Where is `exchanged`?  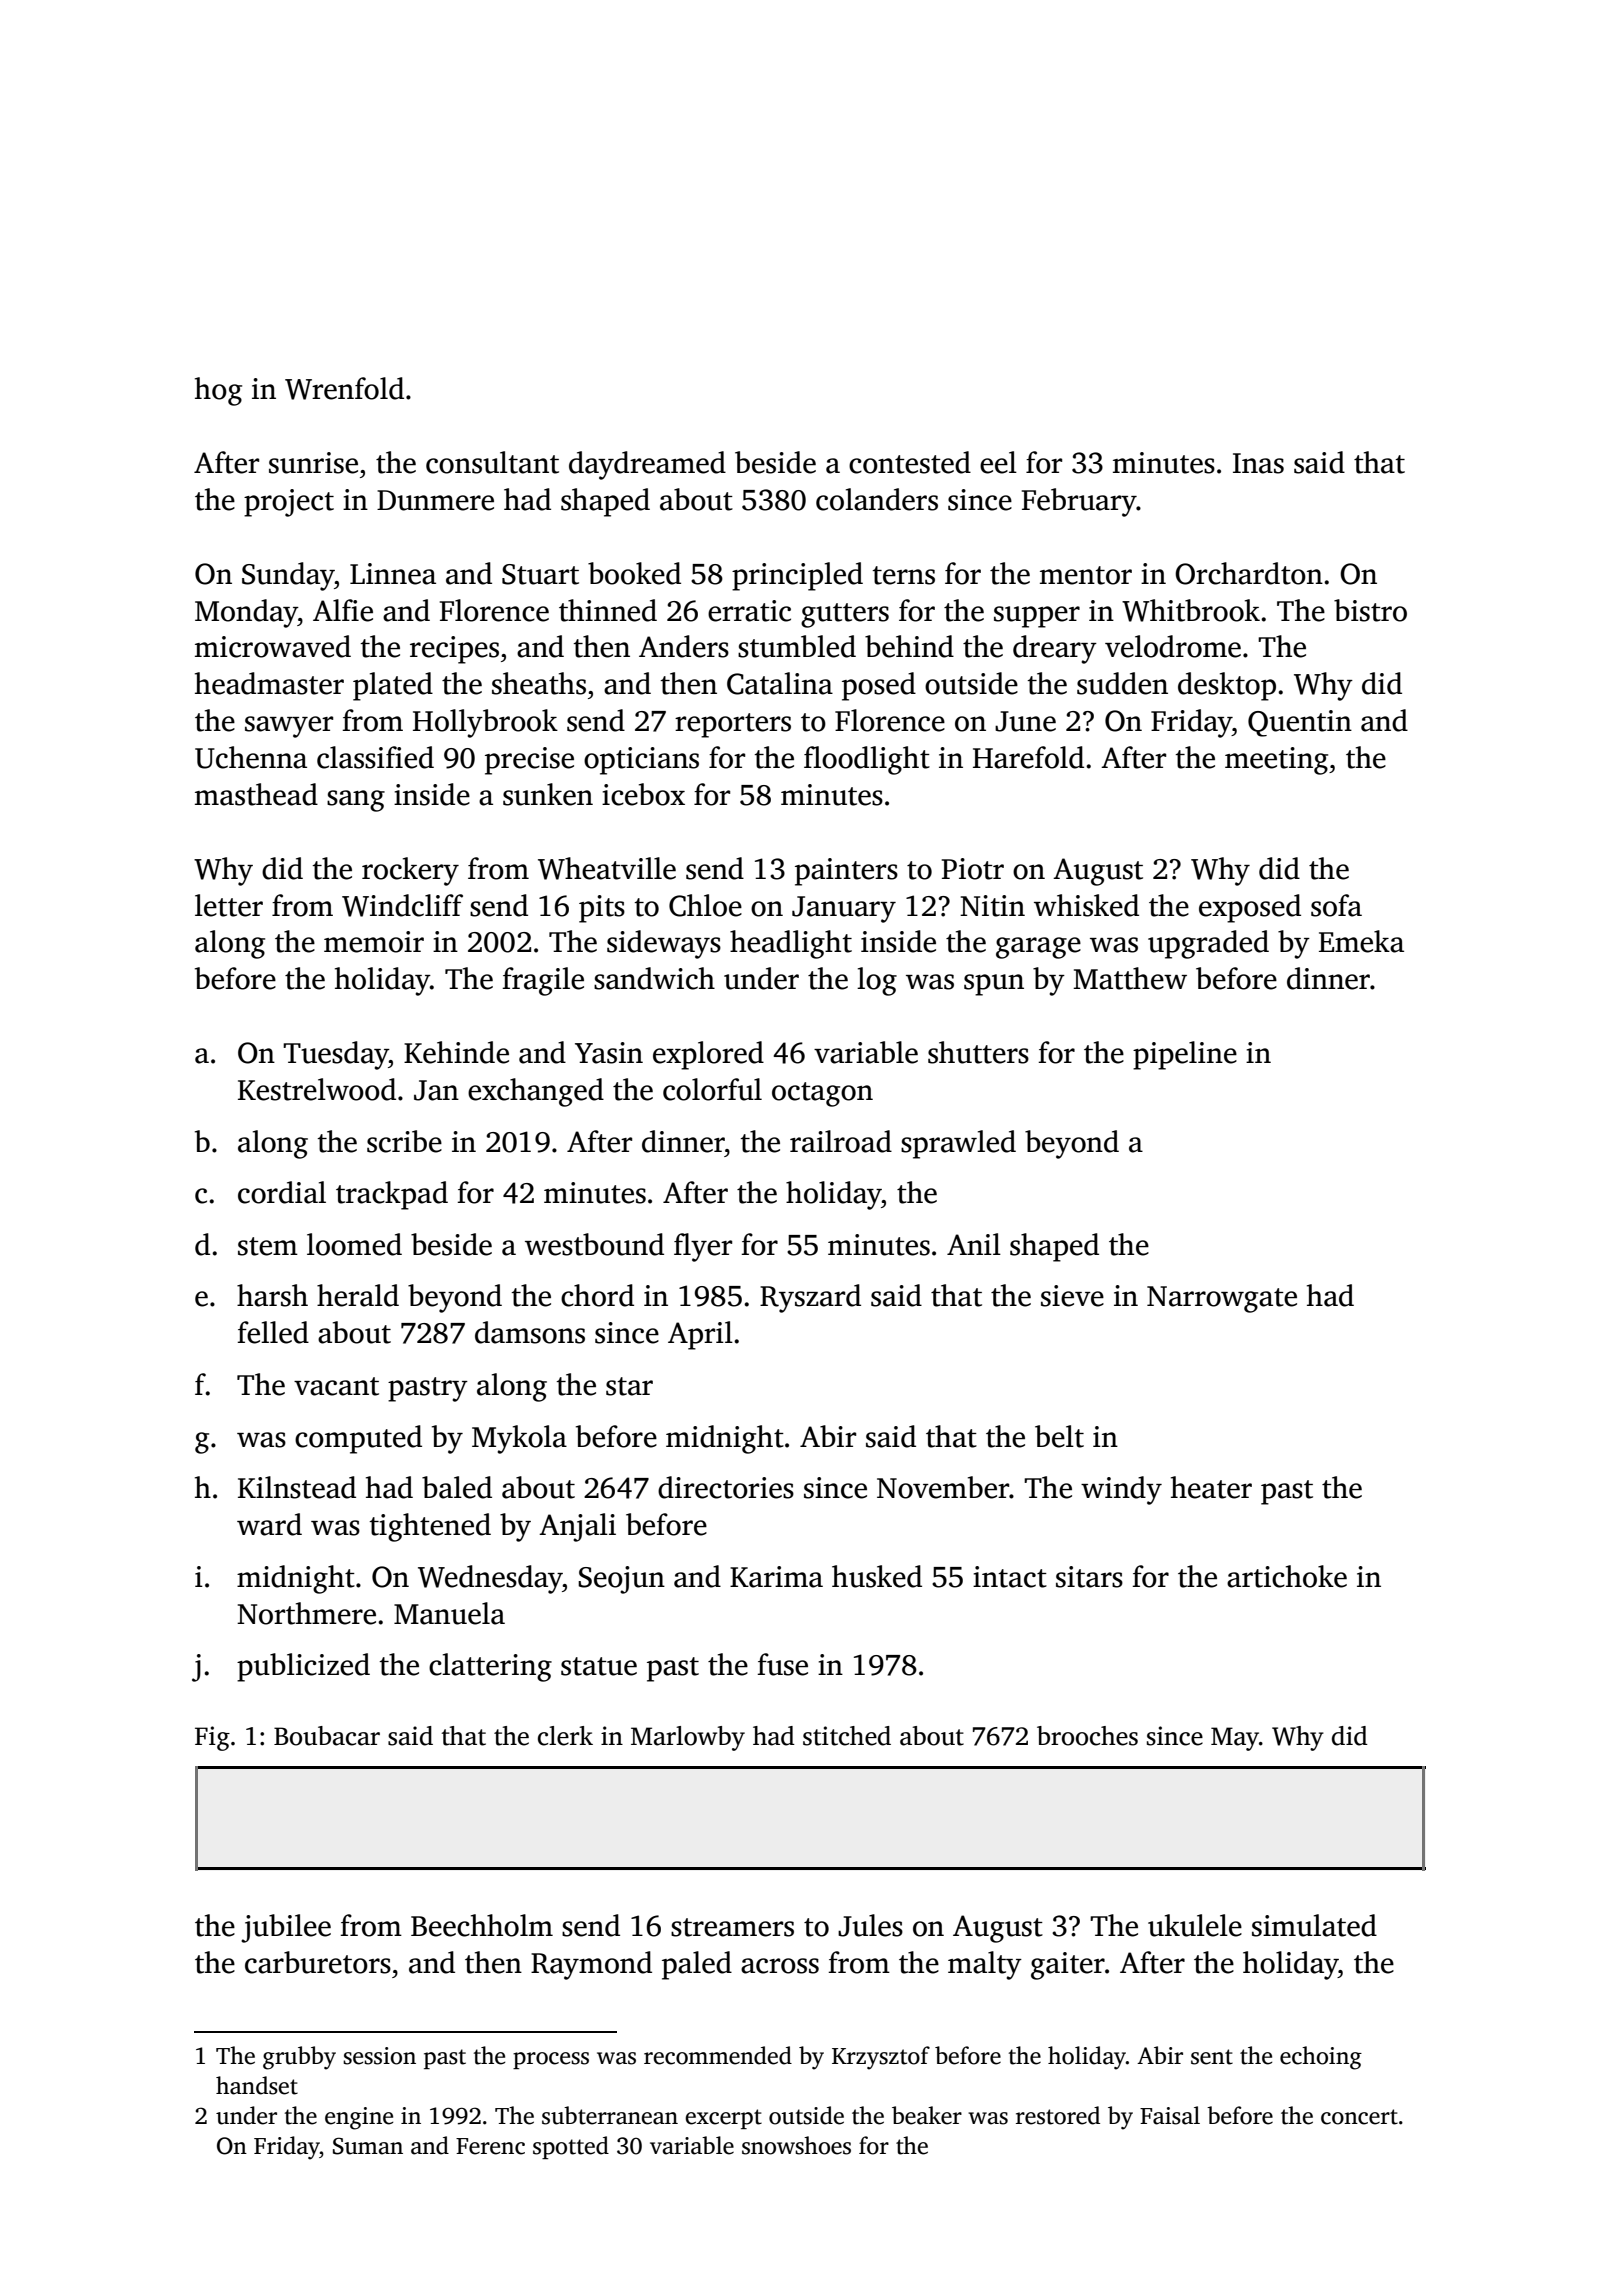
exchanged is located at coordinates (536, 1092).
